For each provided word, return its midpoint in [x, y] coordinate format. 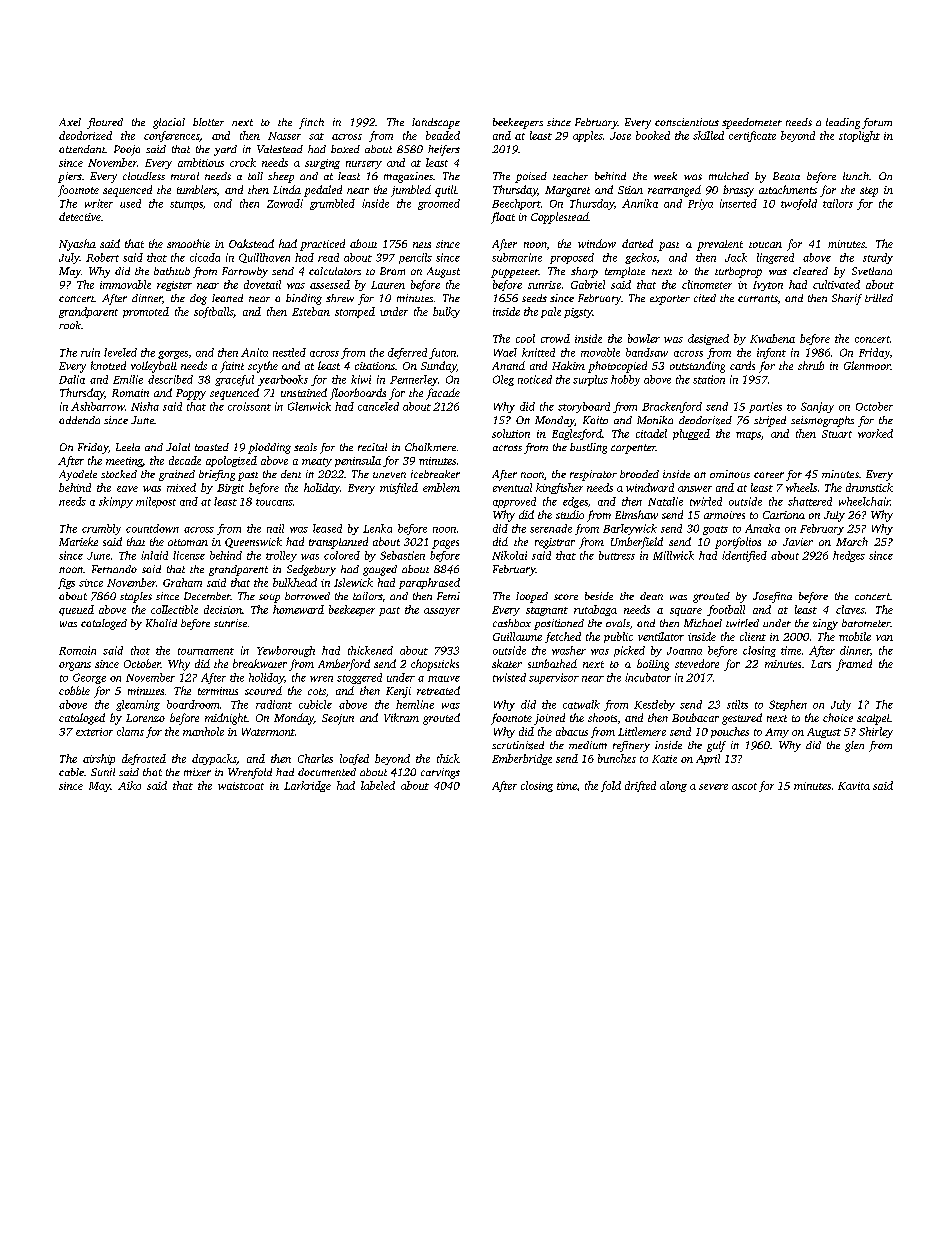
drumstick [869, 487]
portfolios [738, 543]
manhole [203, 731]
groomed [439, 204]
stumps [186, 205]
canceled [378, 406]
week [665, 176]
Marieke [78, 541]
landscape [436, 123]
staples [136, 597]
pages [445, 544]
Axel [70, 122]
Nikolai [509, 555]
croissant [249, 406]
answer [695, 489]
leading [843, 123]
